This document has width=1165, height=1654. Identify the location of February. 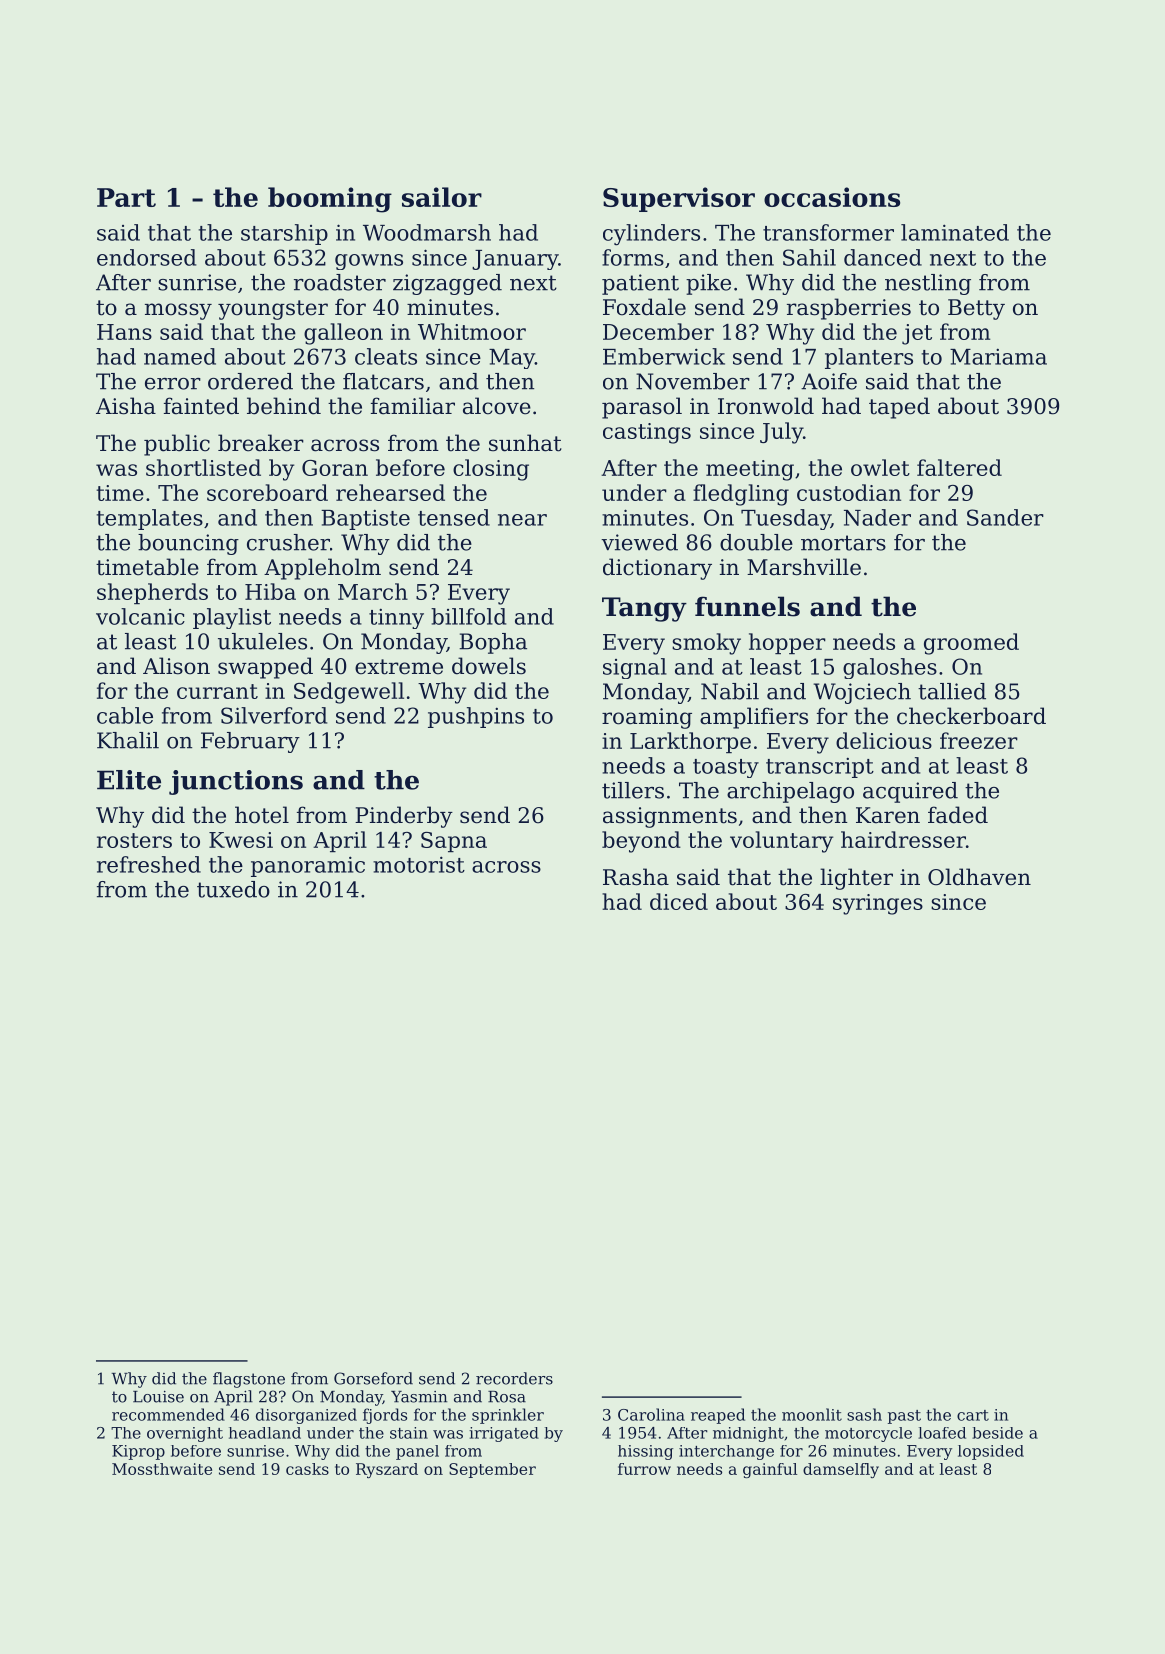
(250, 742).
